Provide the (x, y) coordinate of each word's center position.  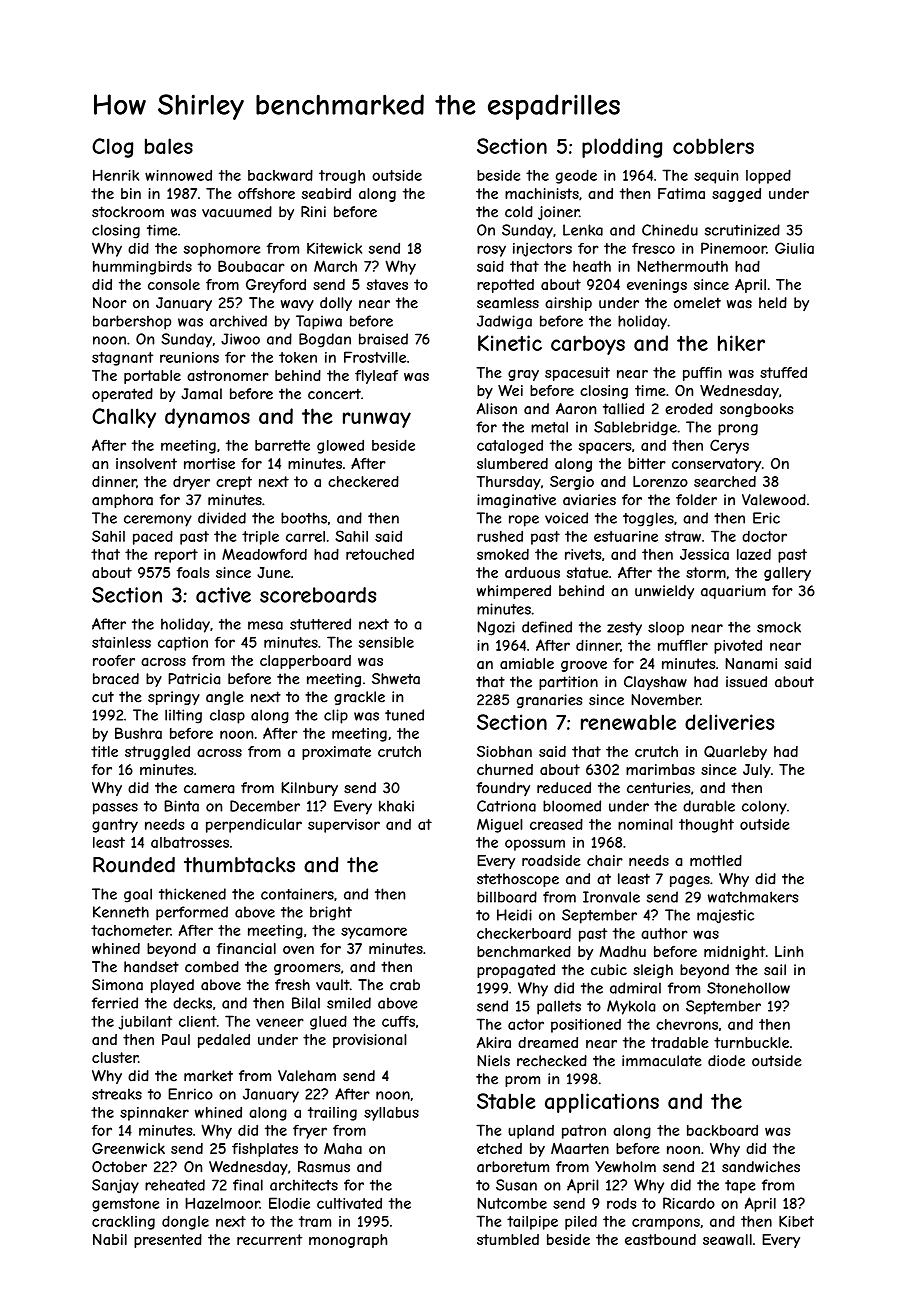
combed (212, 967)
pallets (559, 1007)
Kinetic (510, 343)
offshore (266, 193)
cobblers (713, 146)
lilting (183, 716)
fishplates (265, 1150)
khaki (396, 806)
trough (342, 177)
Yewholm (625, 1167)
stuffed (783, 372)
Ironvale (611, 897)
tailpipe (532, 1223)
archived (238, 321)
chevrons (687, 1024)
